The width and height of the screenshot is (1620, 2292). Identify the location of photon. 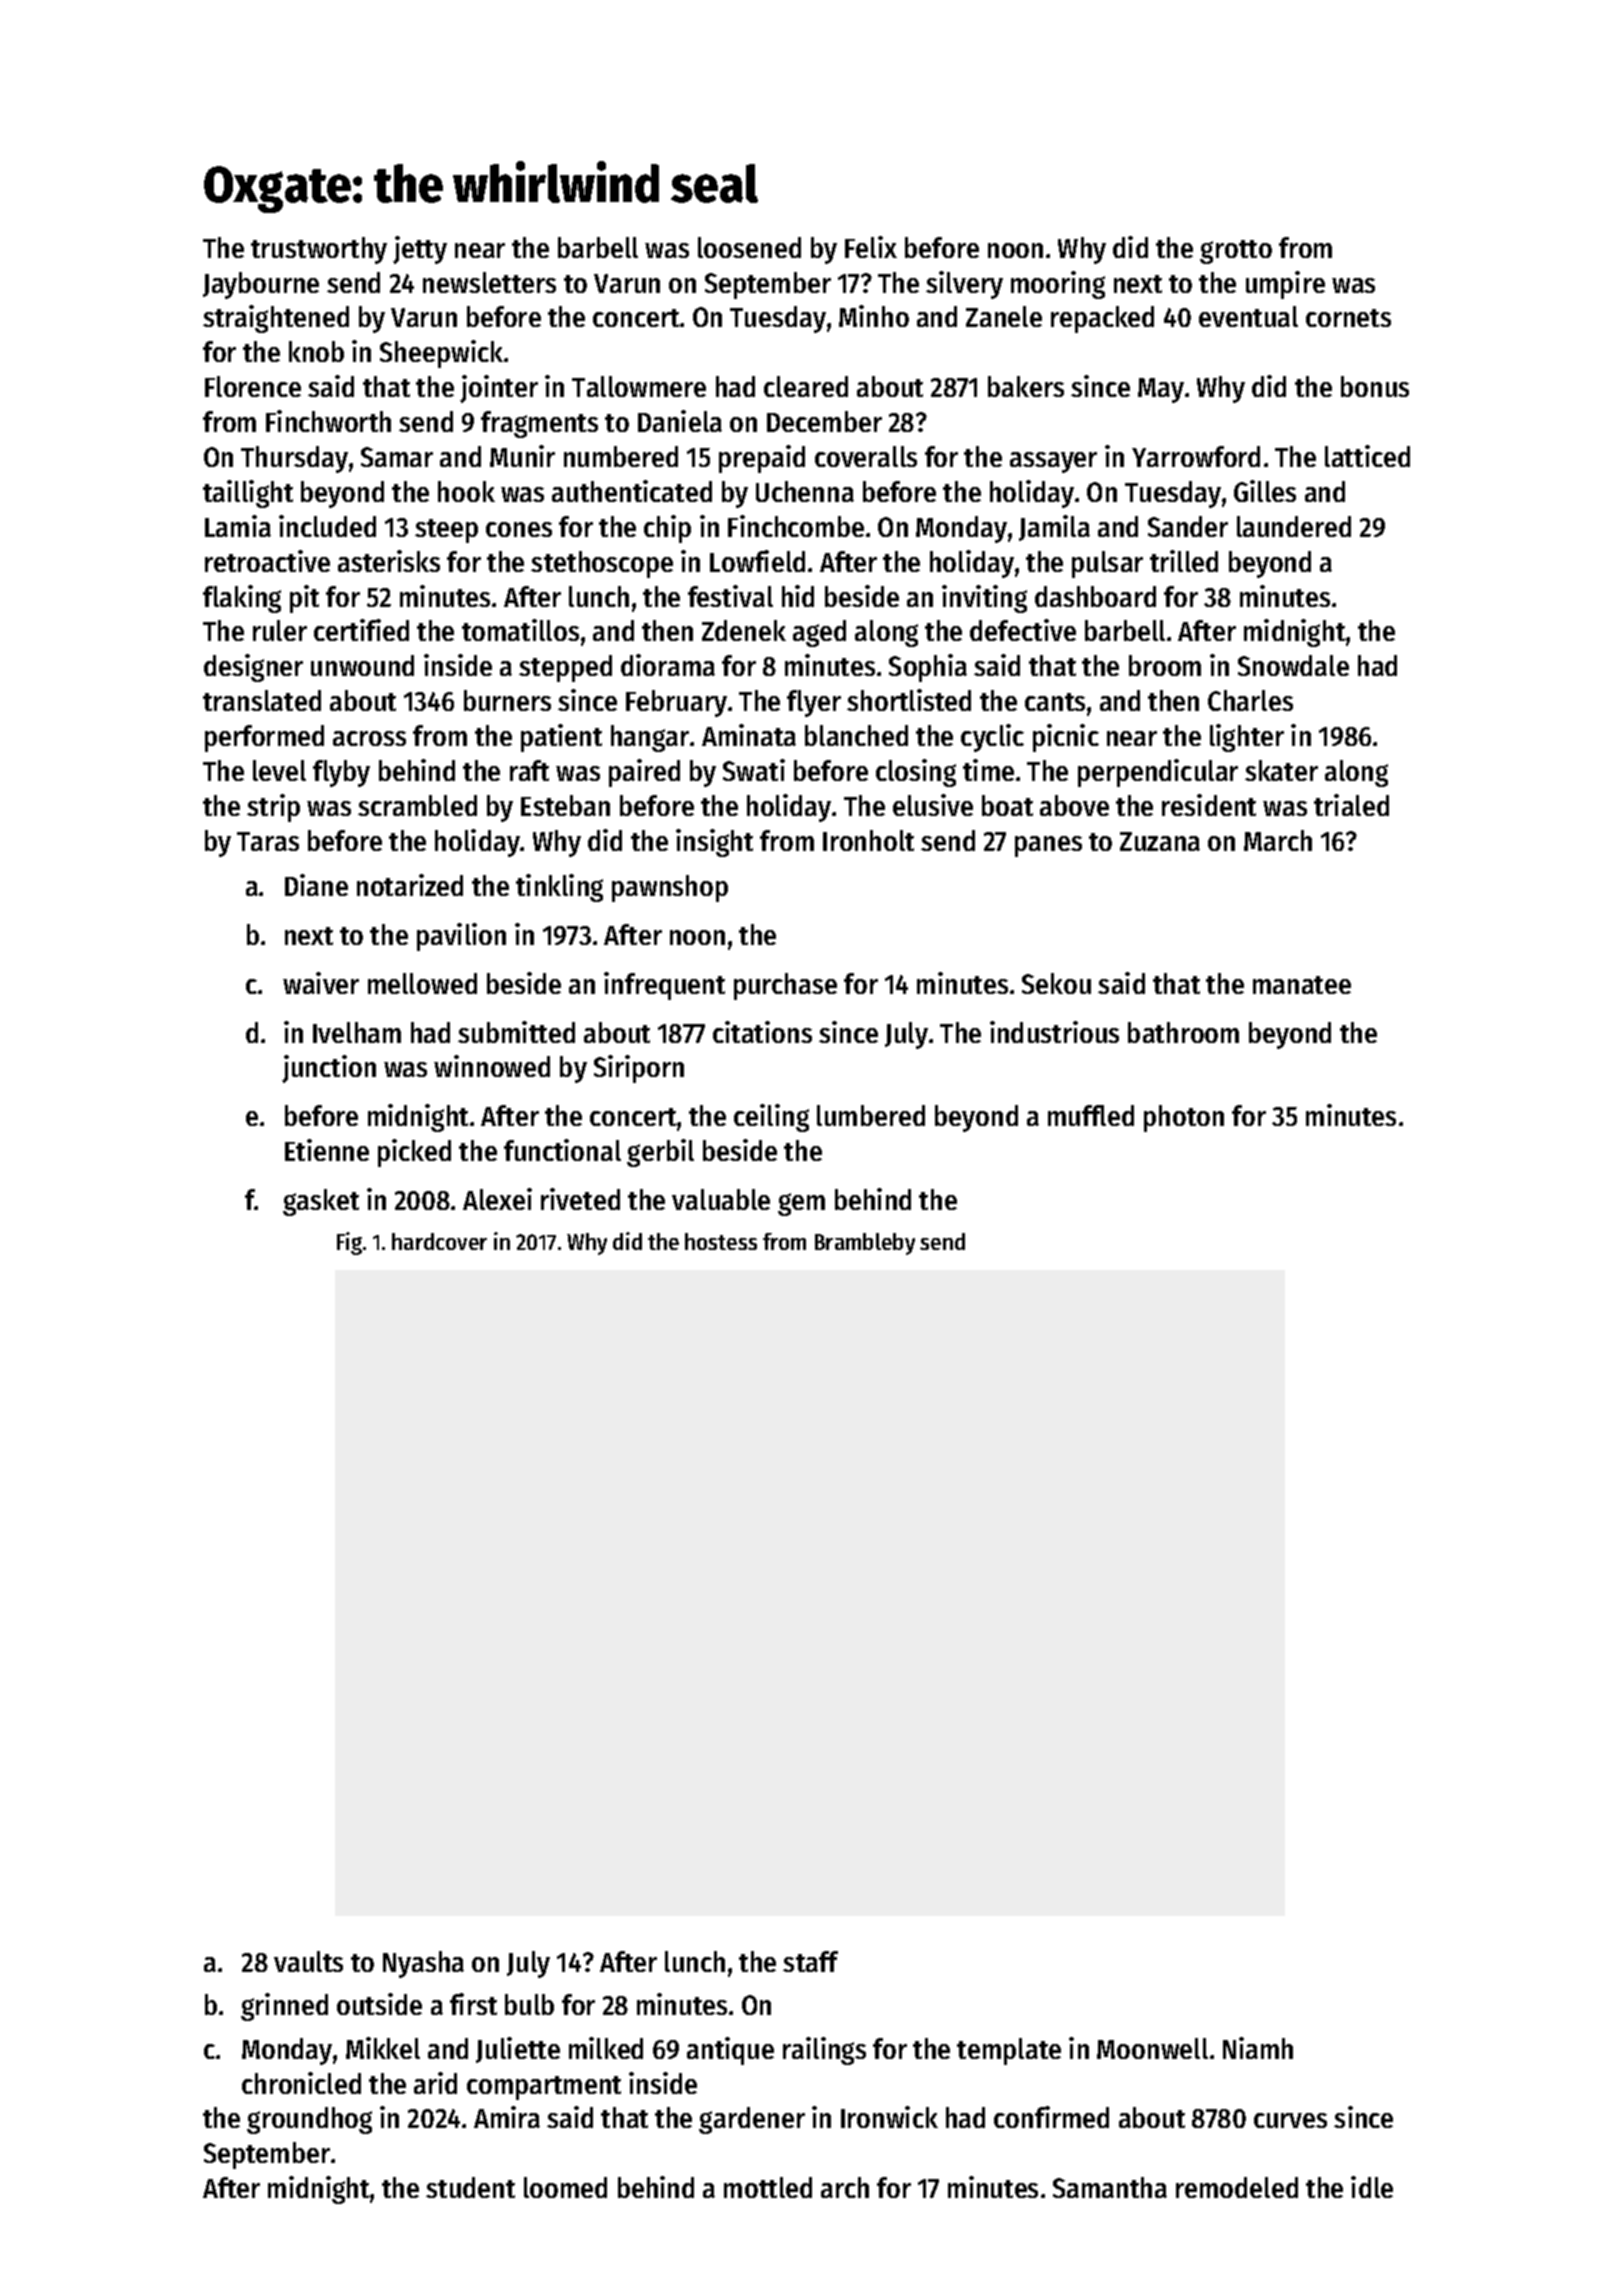
(1184, 1118).
